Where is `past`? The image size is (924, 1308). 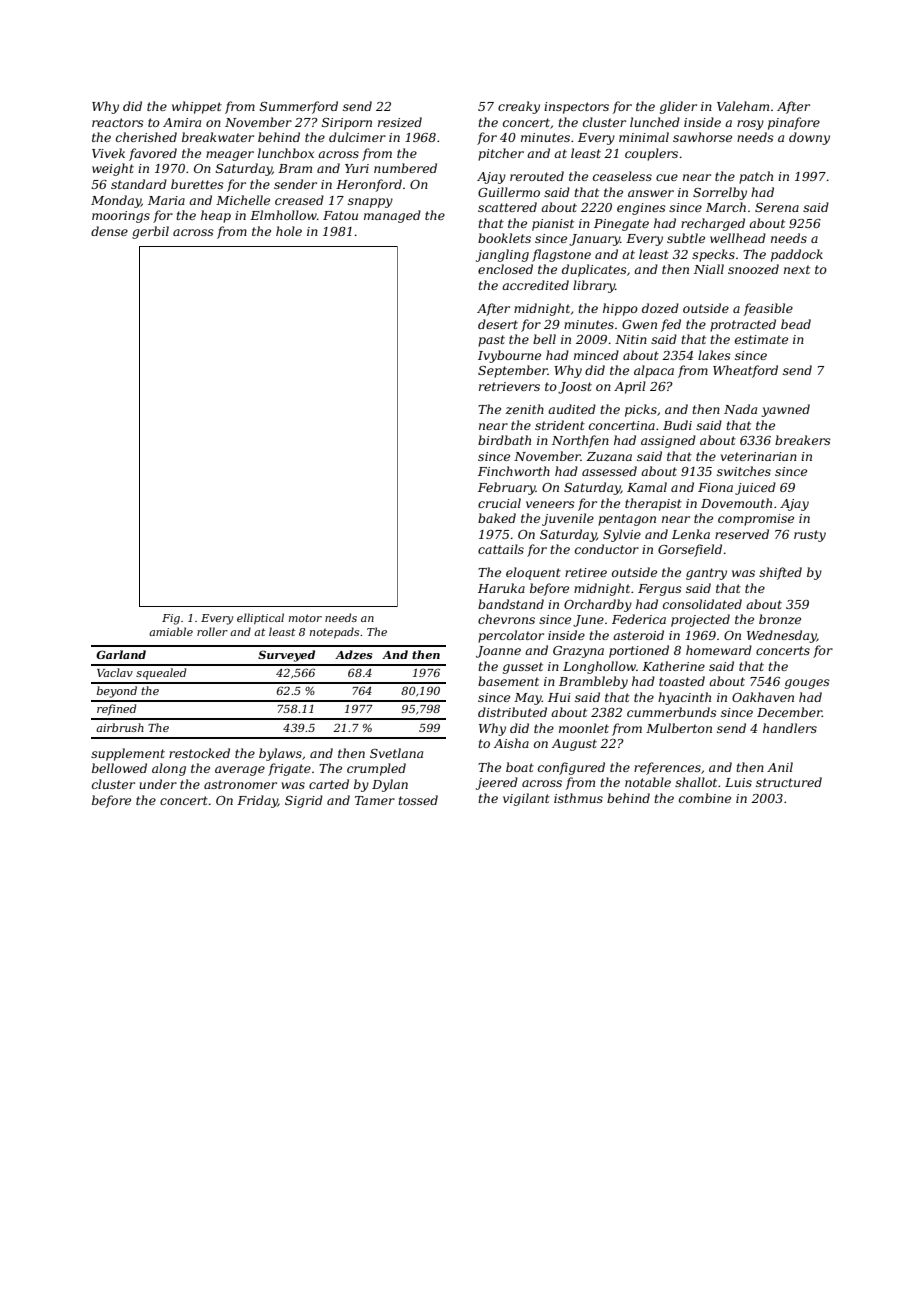 past is located at coordinates (491, 341).
